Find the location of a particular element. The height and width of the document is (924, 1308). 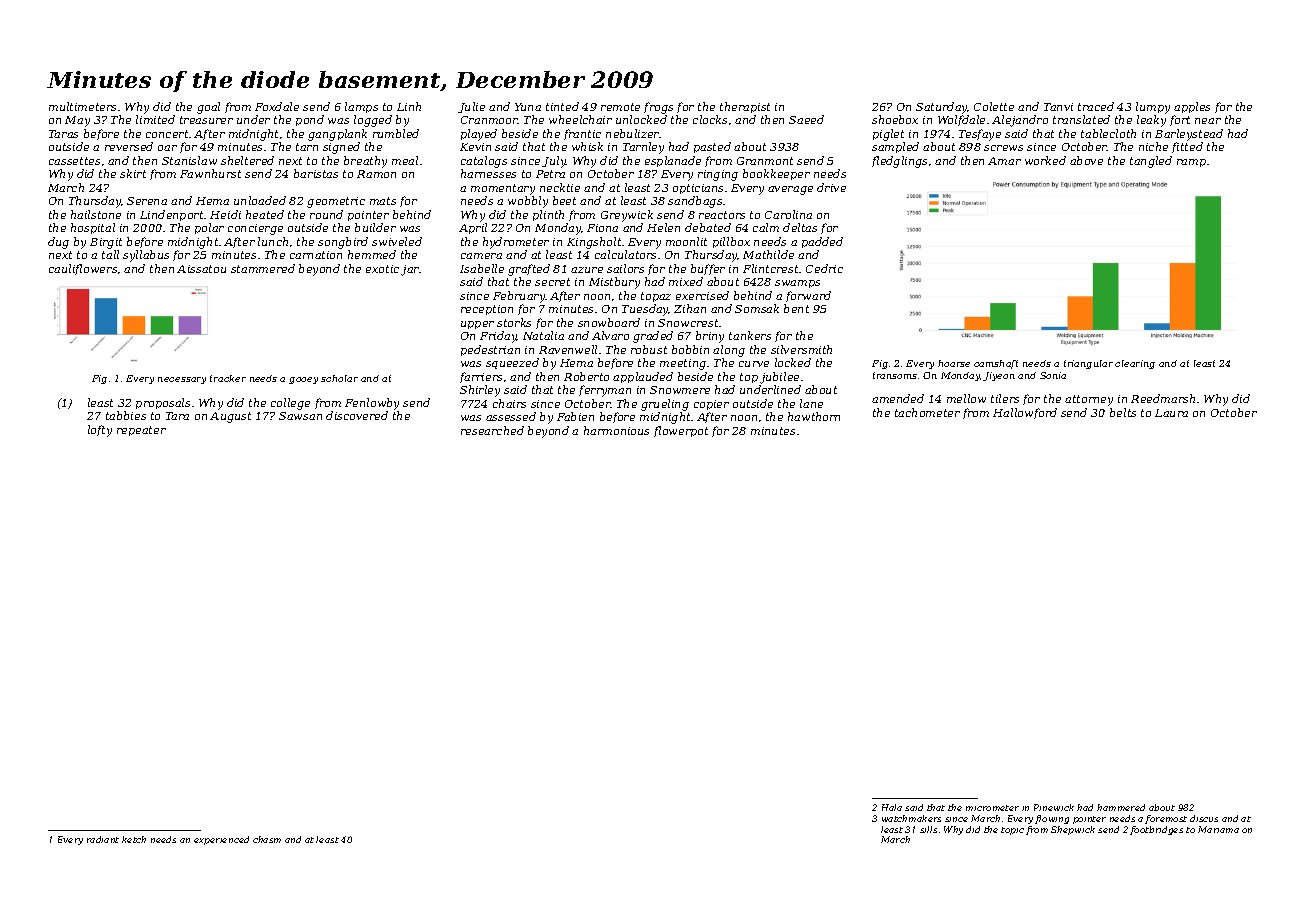

songbird is located at coordinates (343, 243).
